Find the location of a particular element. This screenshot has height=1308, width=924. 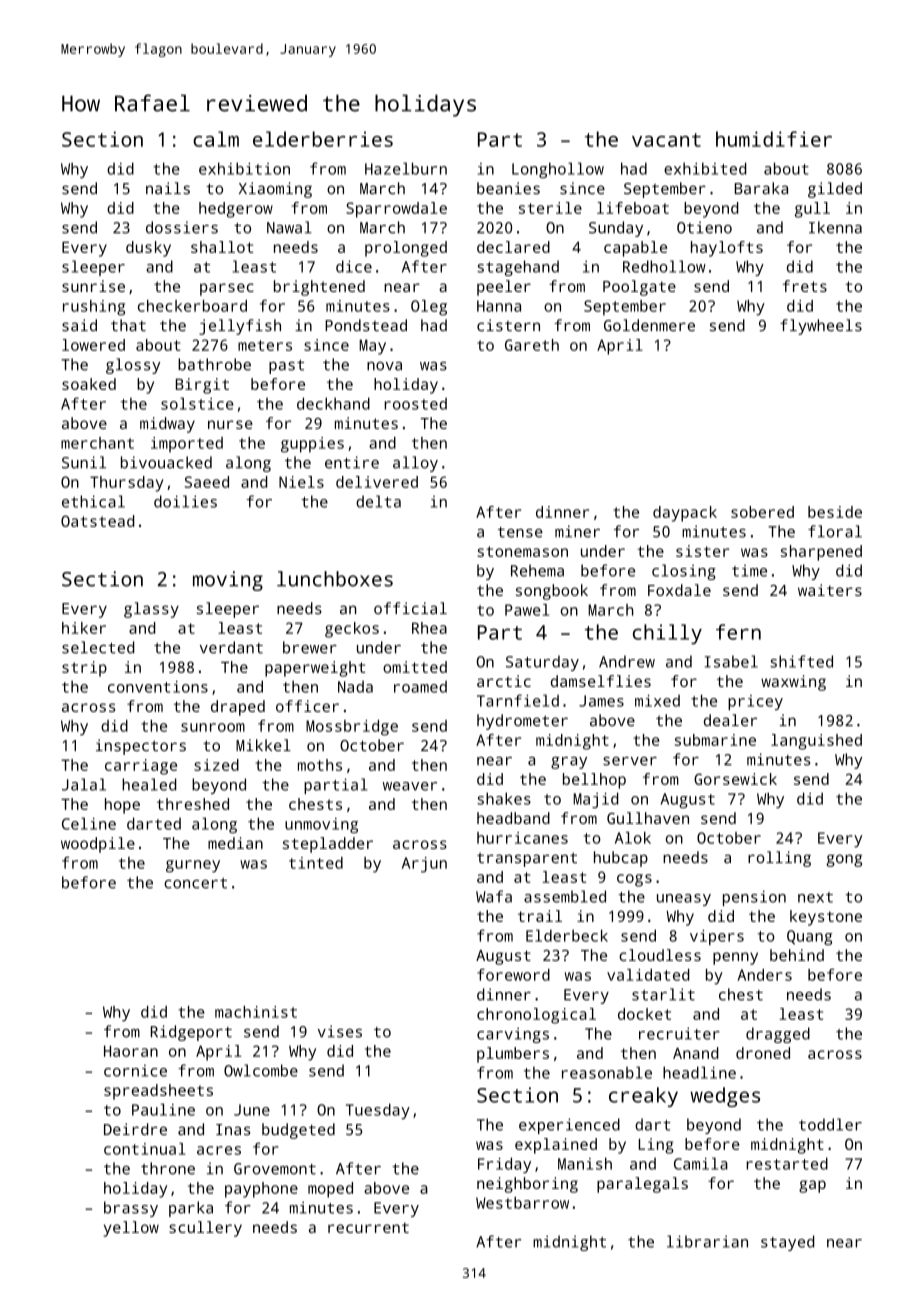

miner is located at coordinates (577, 531).
